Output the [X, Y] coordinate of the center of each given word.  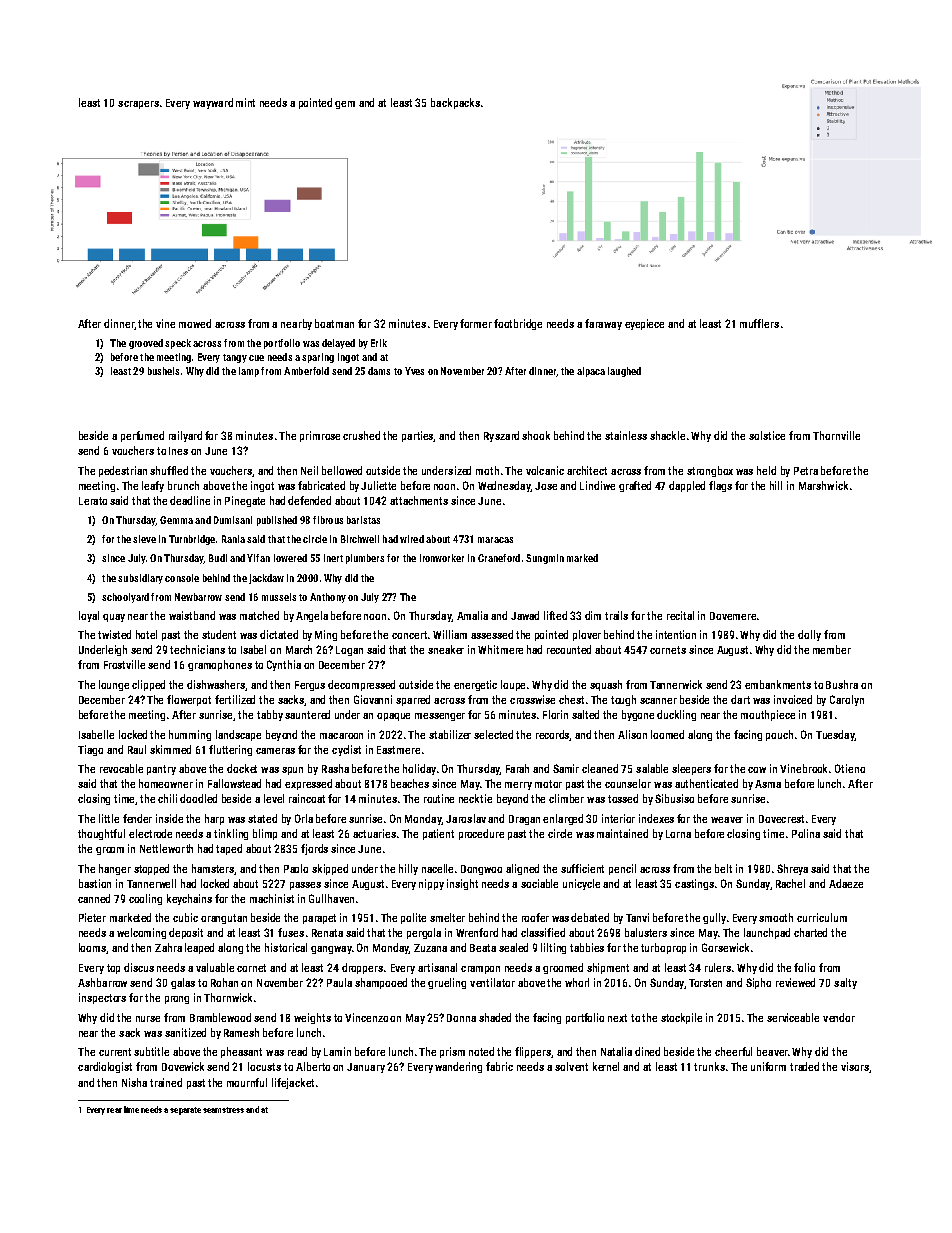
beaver [772, 1051]
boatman [334, 323]
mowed [195, 323]
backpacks [455, 103]
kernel [606, 1066]
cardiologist [105, 1067]
